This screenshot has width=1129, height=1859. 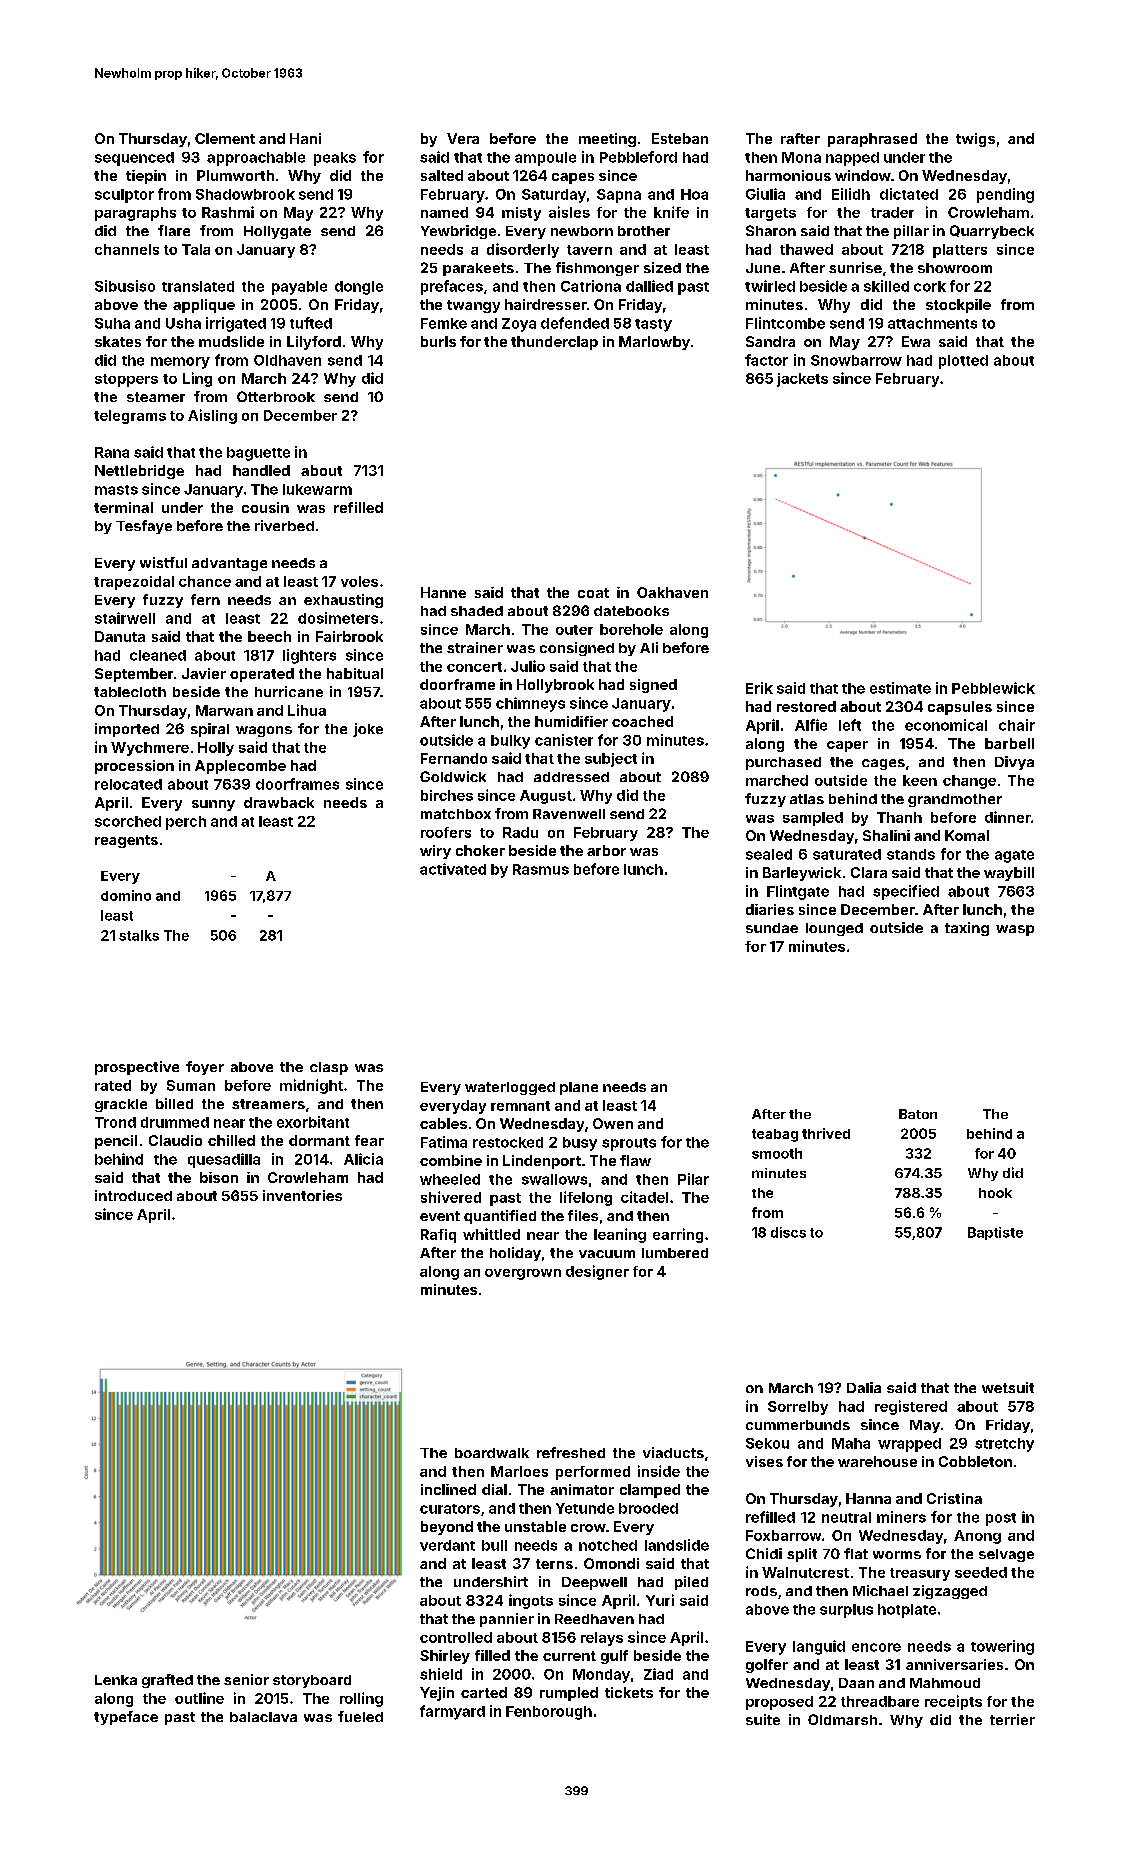 What do you see at coordinates (579, 1088) in the screenshot?
I see `plane` at bounding box center [579, 1088].
